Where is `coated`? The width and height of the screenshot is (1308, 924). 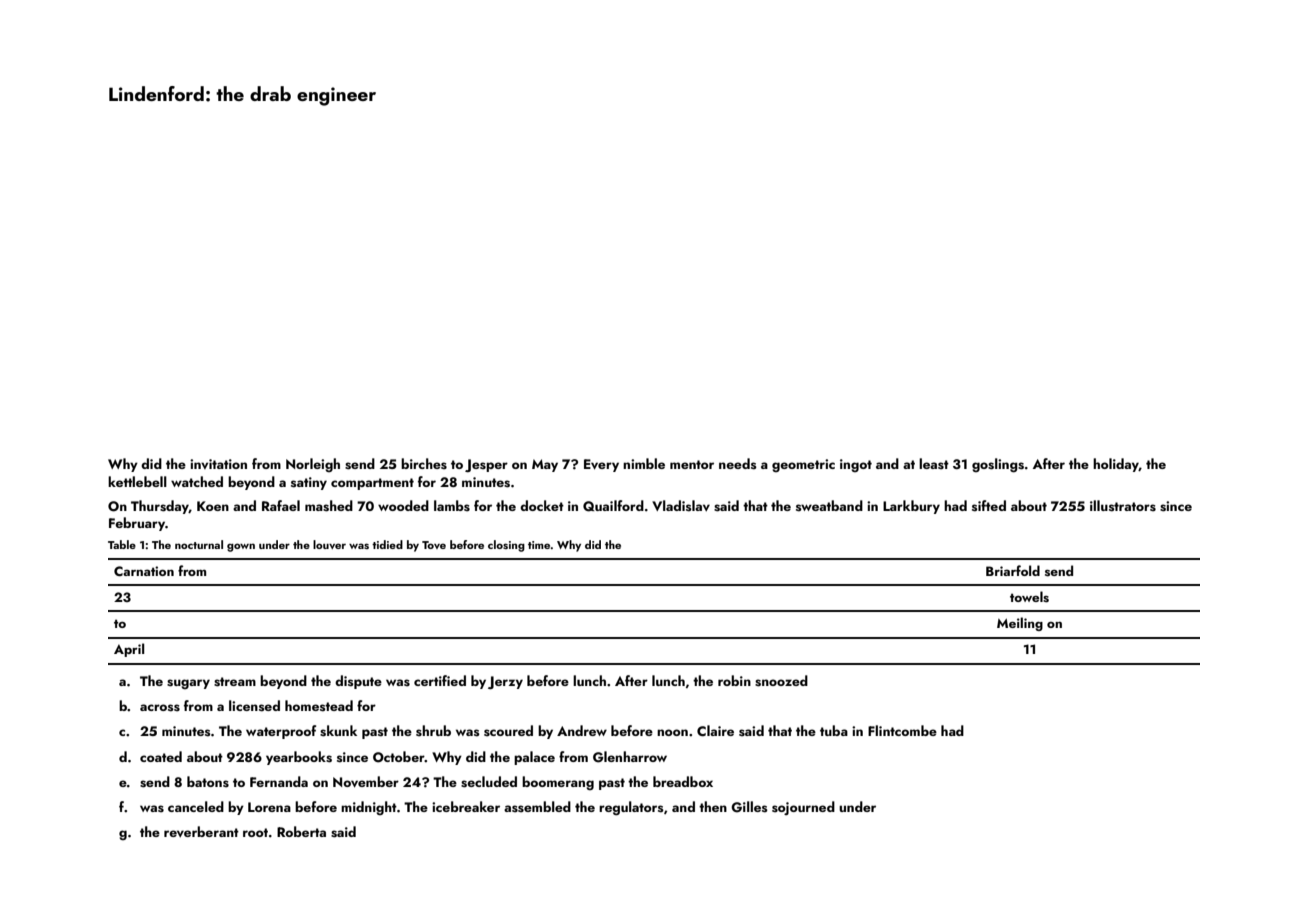
coated is located at coordinates (161, 756).
